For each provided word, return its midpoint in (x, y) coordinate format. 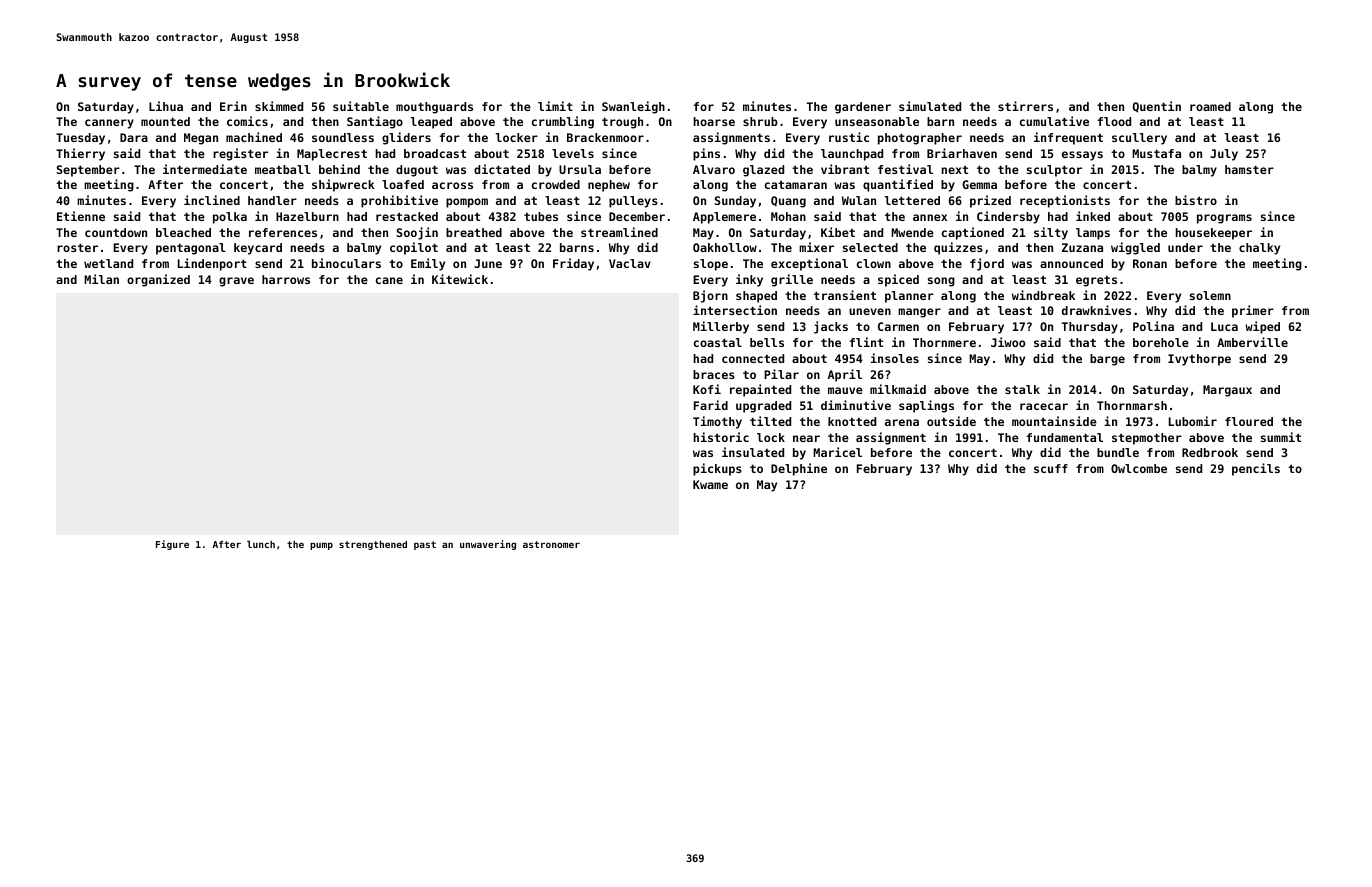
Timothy (717, 422)
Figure (172, 545)
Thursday (1090, 328)
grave (236, 282)
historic (721, 437)
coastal (718, 342)
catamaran (796, 185)
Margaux (1227, 391)
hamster (1249, 169)
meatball (283, 169)
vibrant (845, 169)
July (1224, 155)
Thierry (80, 154)
